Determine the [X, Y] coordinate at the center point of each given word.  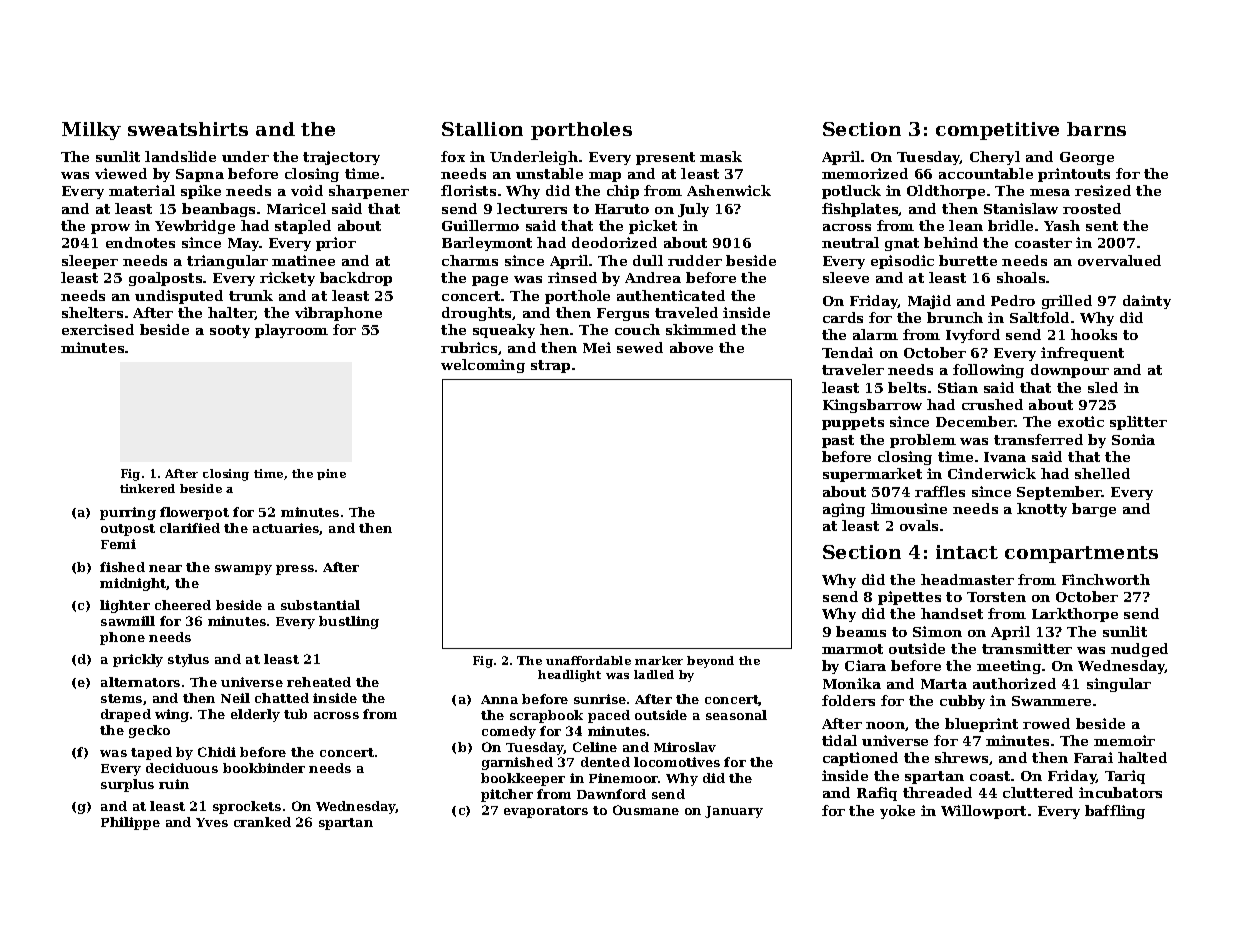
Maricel [296, 208]
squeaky [504, 331]
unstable [549, 173]
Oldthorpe [946, 192]
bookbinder [264, 768]
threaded [937, 792]
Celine [595, 747]
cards [843, 317]
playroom [291, 331]
